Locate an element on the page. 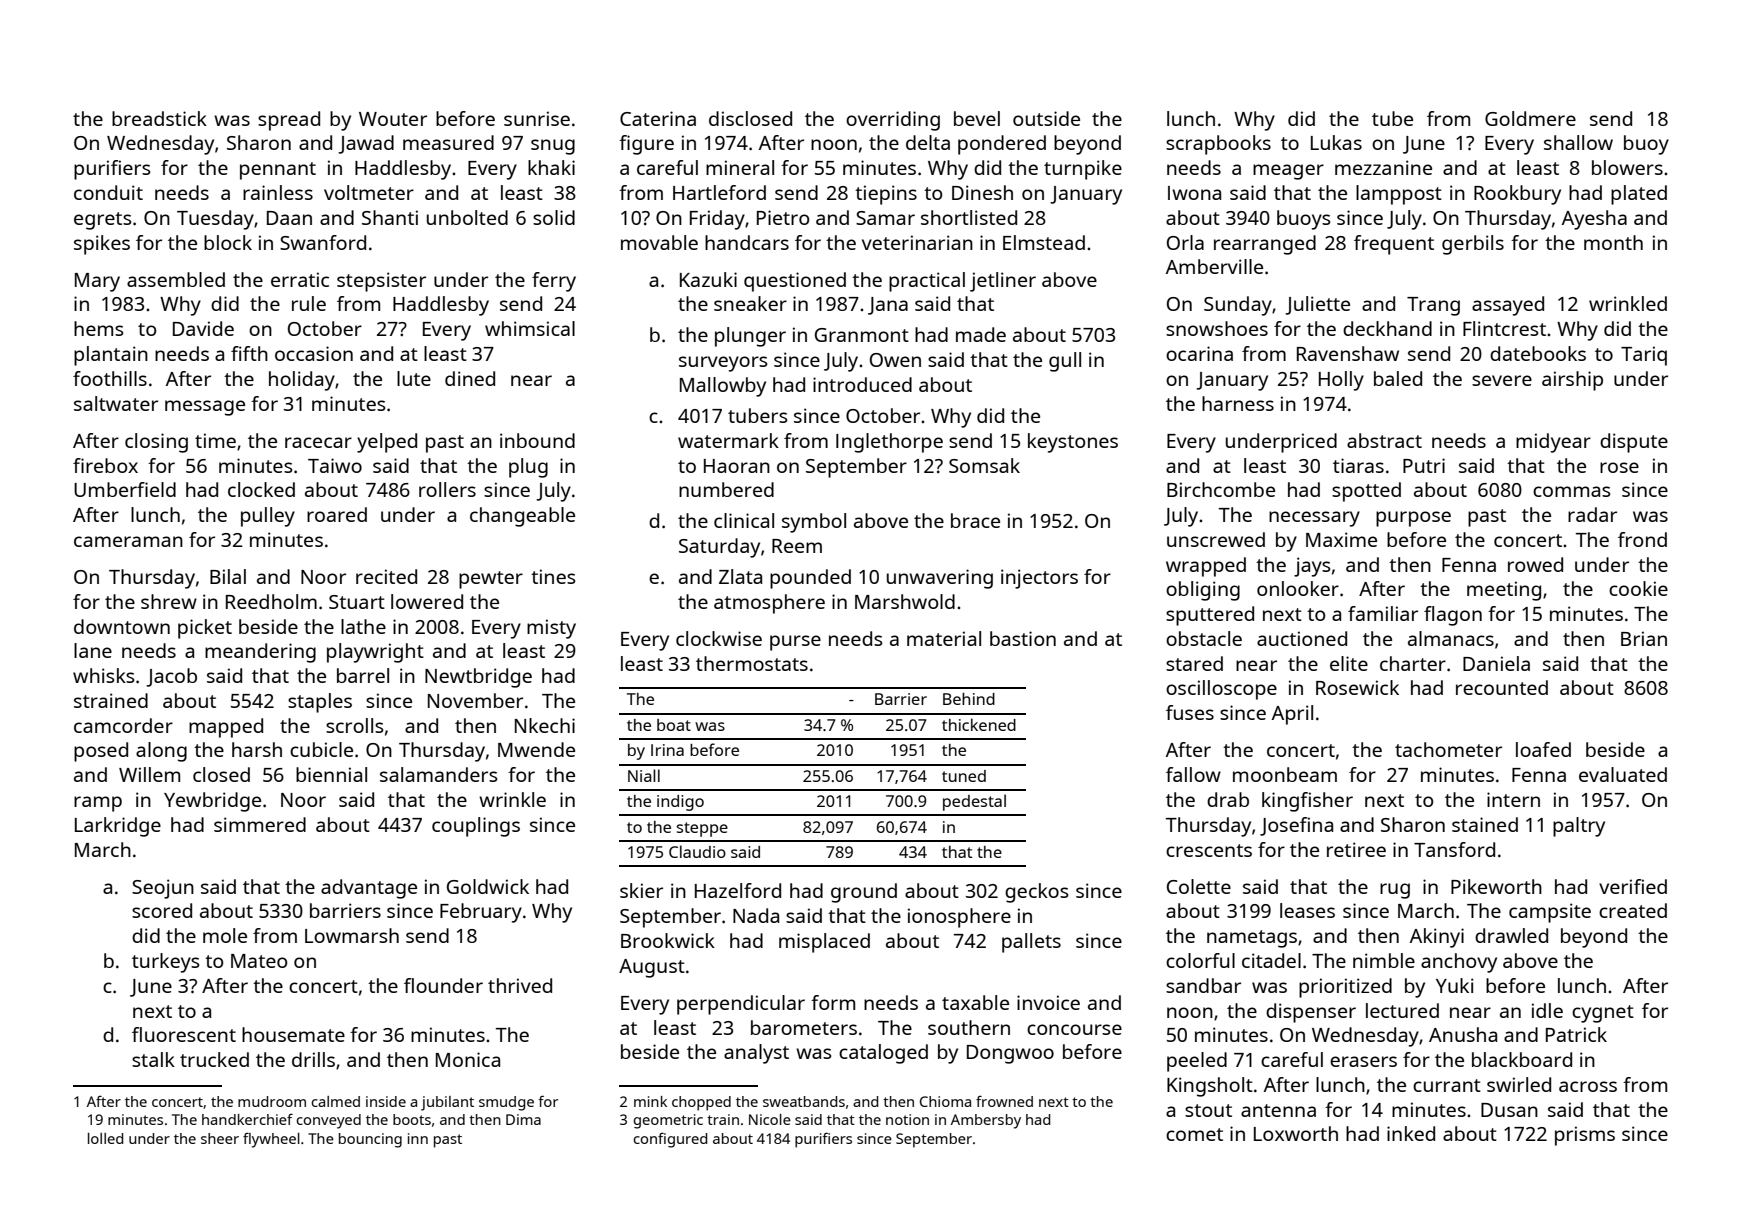 This image has height=1232, width=1742. frequent is located at coordinates (1394, 245).
